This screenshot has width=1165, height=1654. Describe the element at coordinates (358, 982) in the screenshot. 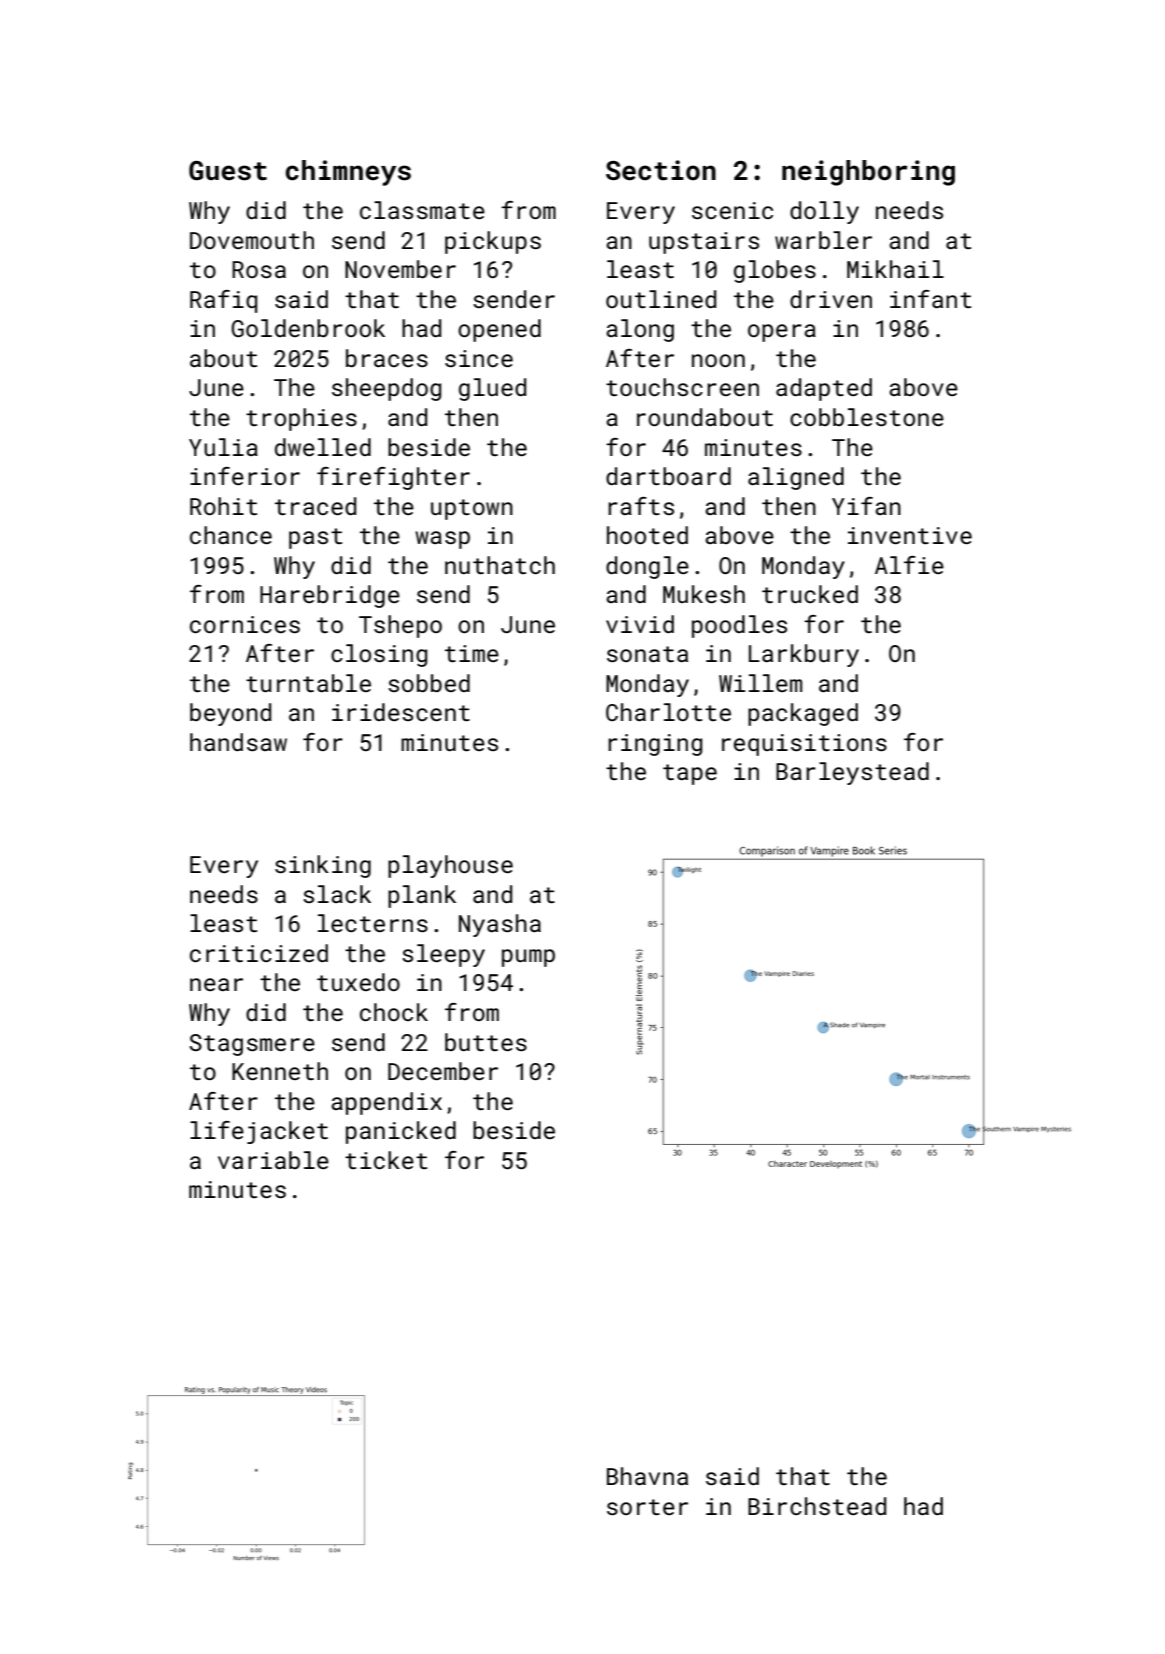

I see `tuxedo` at that location.
